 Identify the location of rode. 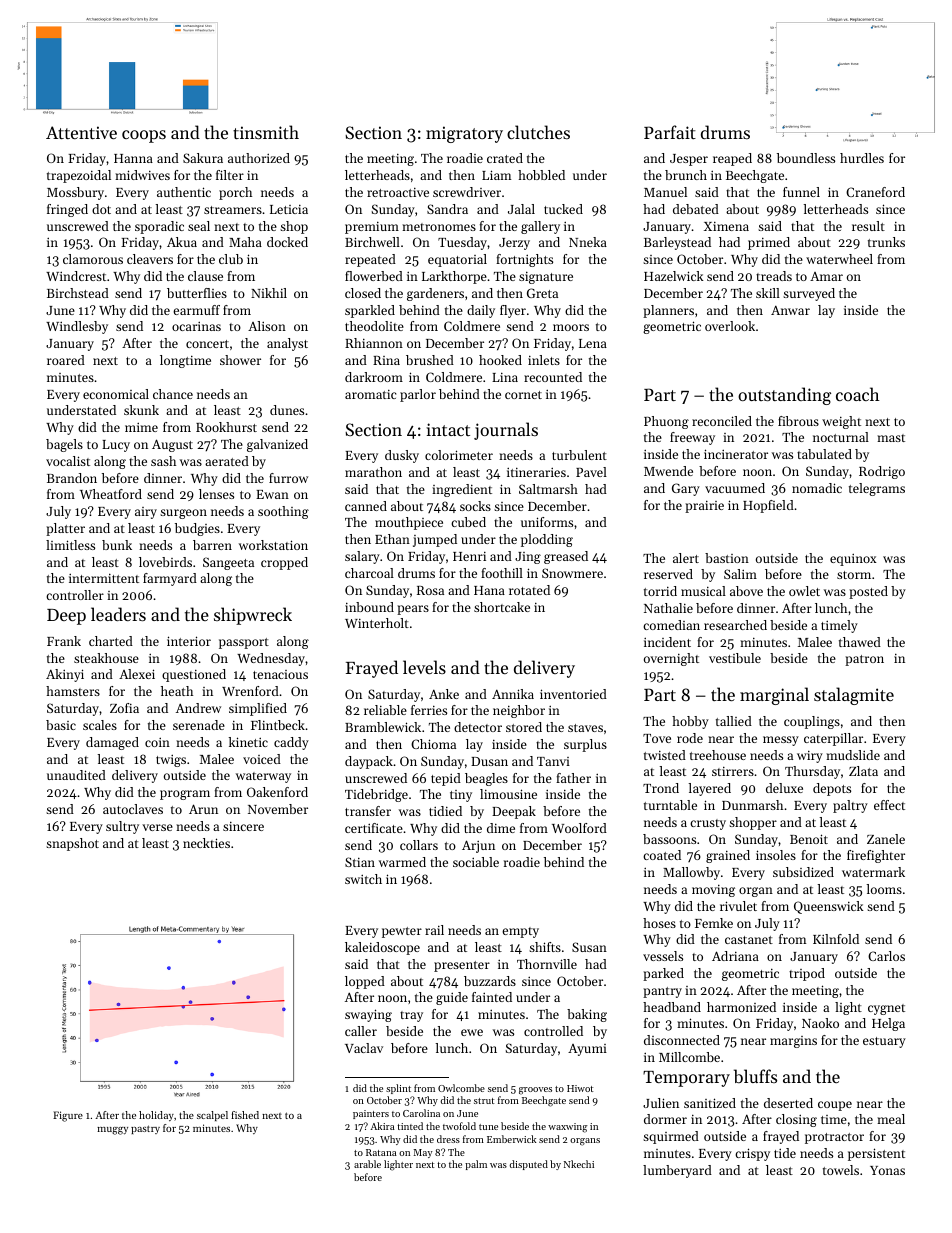
(690, 738).
